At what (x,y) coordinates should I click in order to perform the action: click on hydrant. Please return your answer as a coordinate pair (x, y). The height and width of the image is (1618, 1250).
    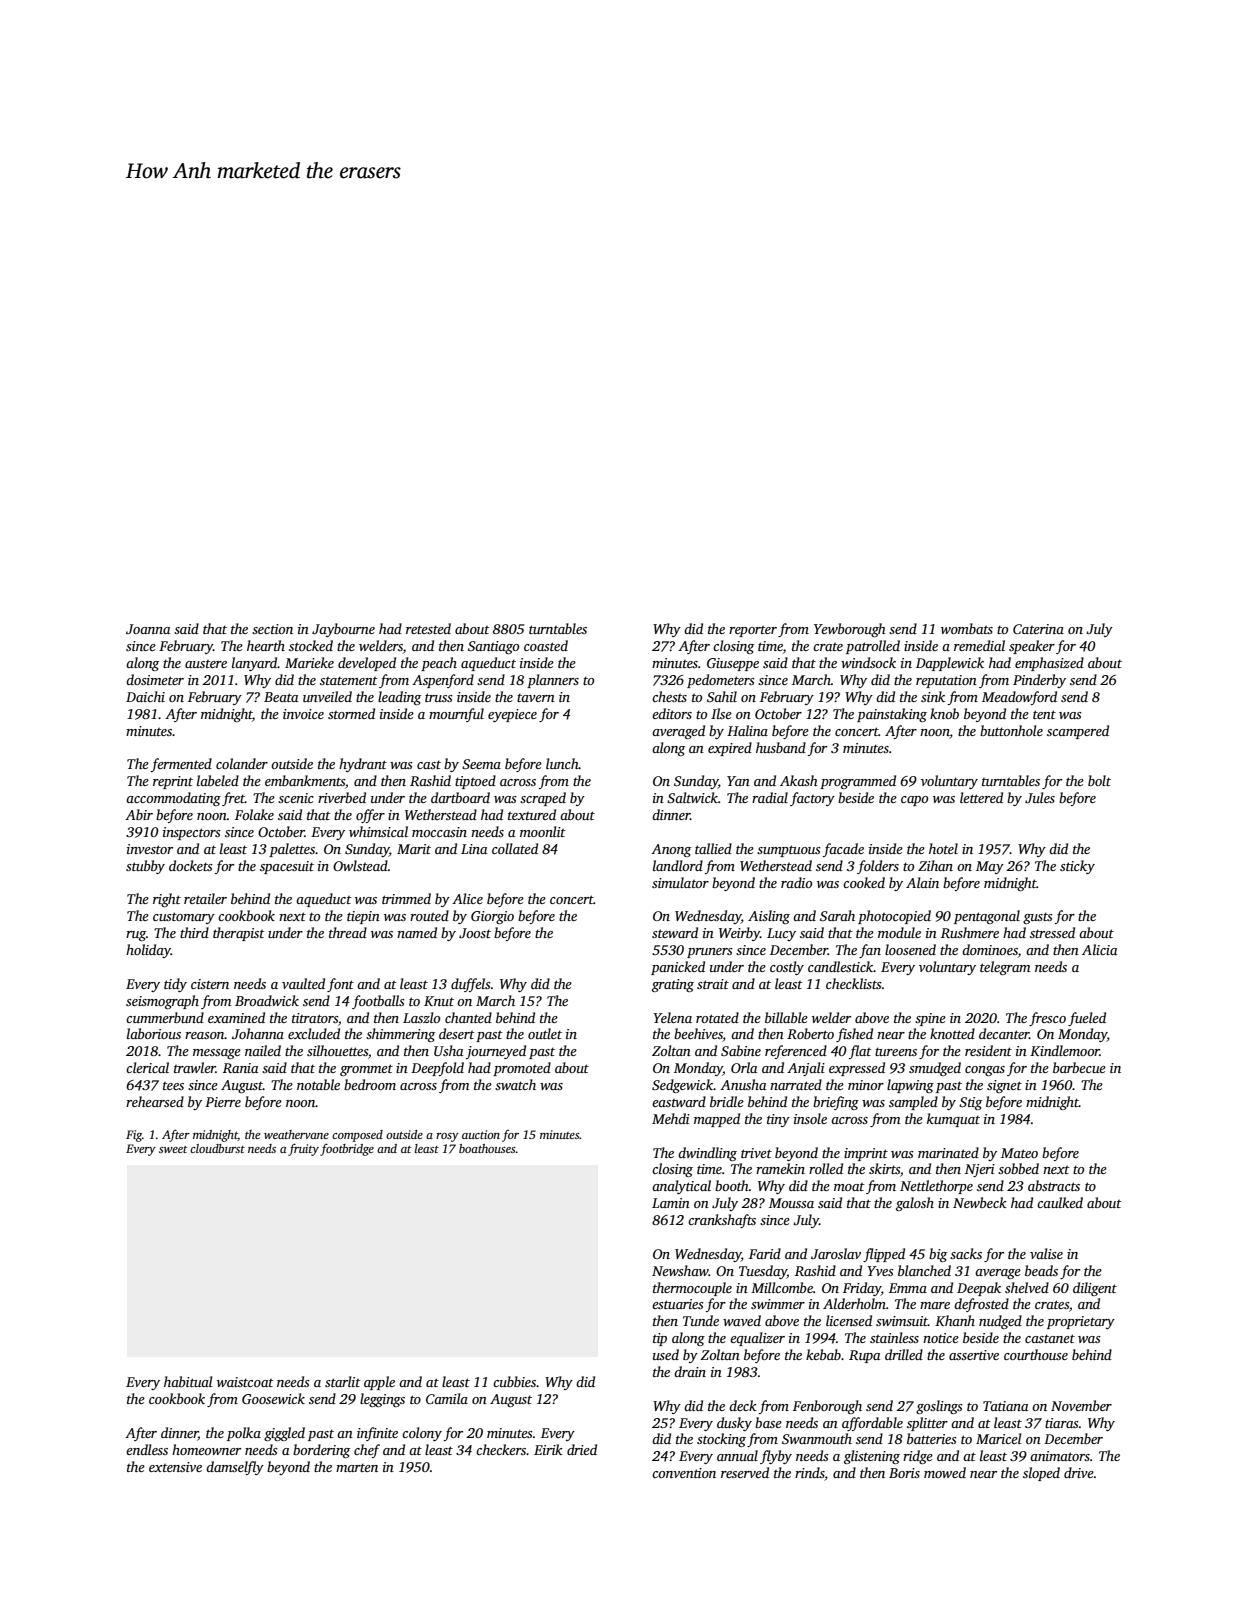
    Looking at the image, I should click on (363, 765).
